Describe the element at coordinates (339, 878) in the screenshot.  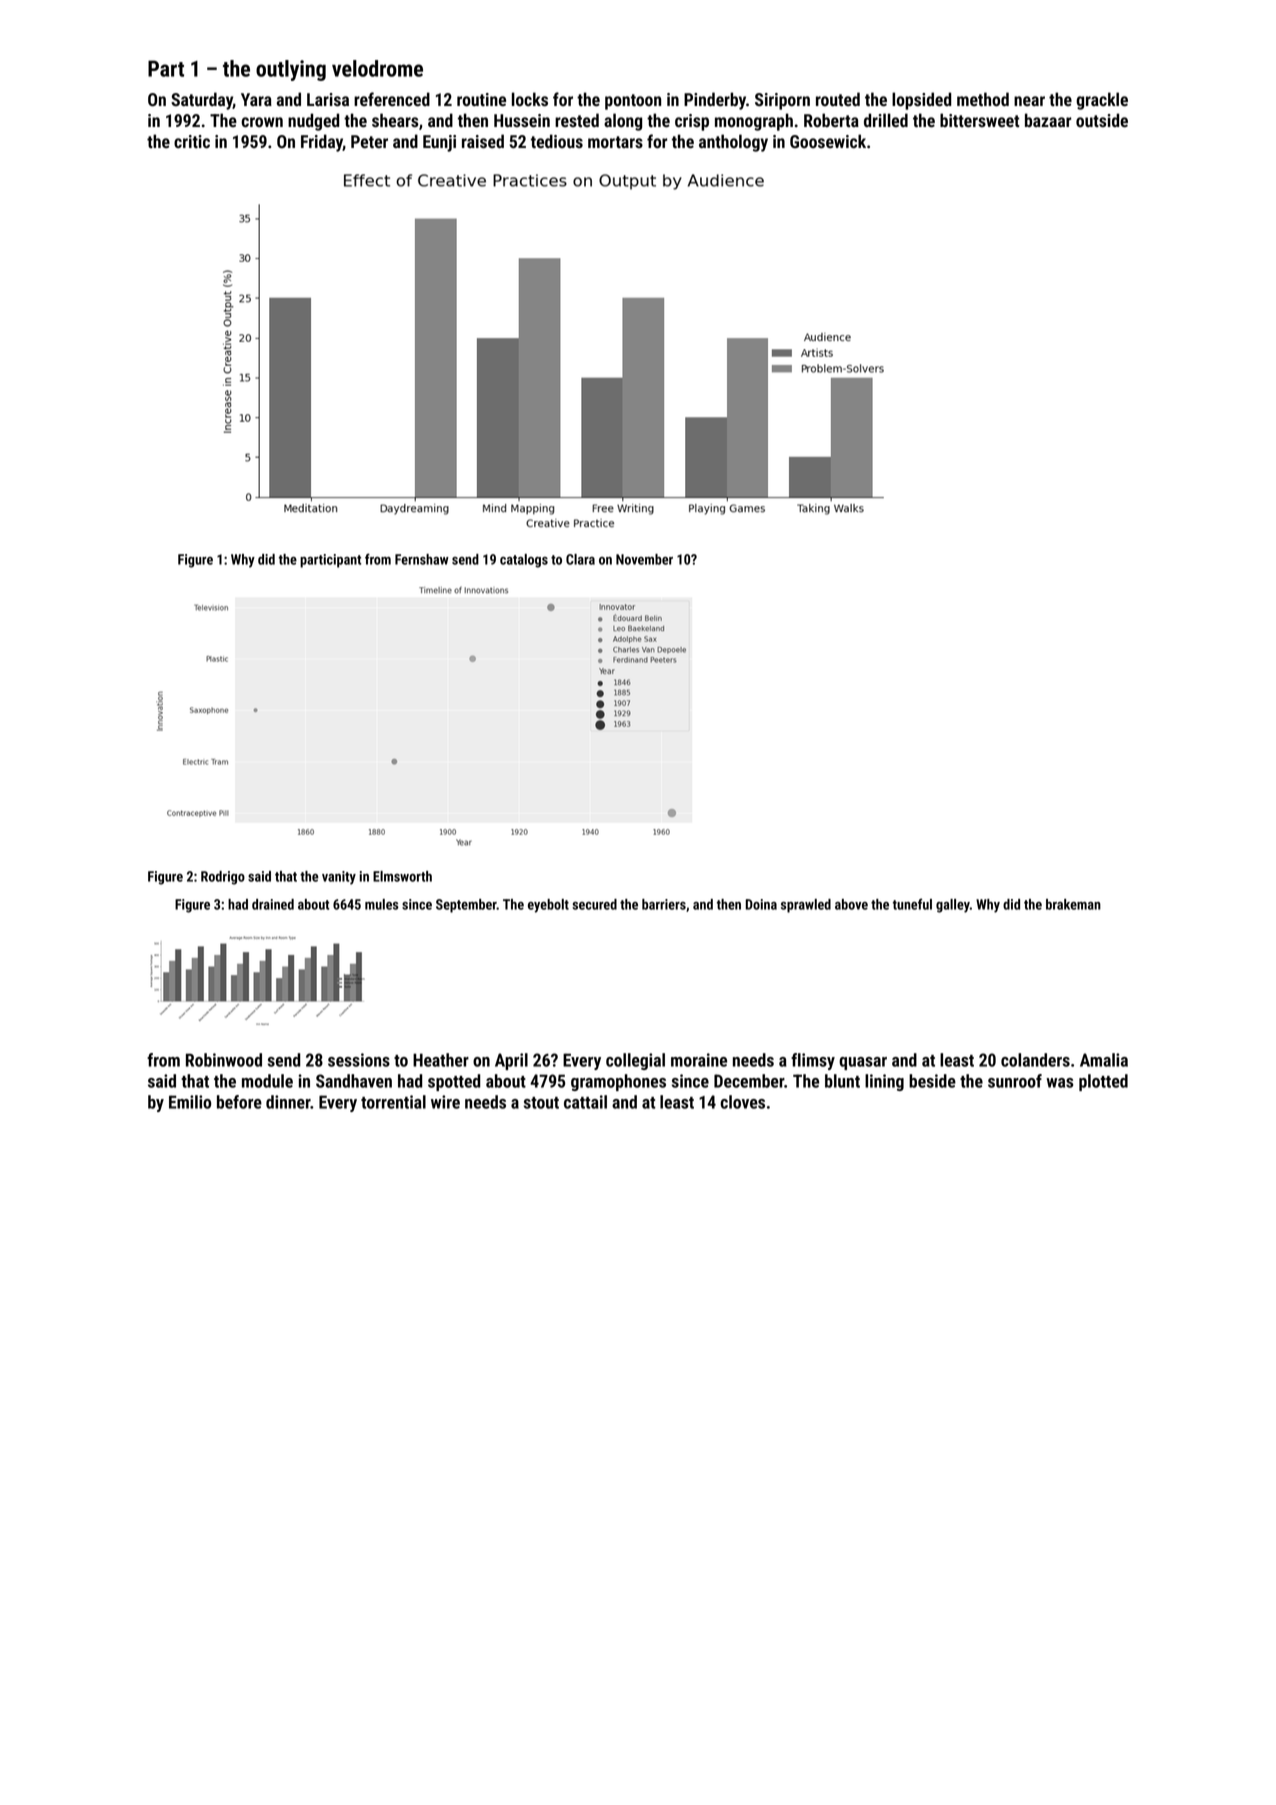
I see `vanity` at that location.
